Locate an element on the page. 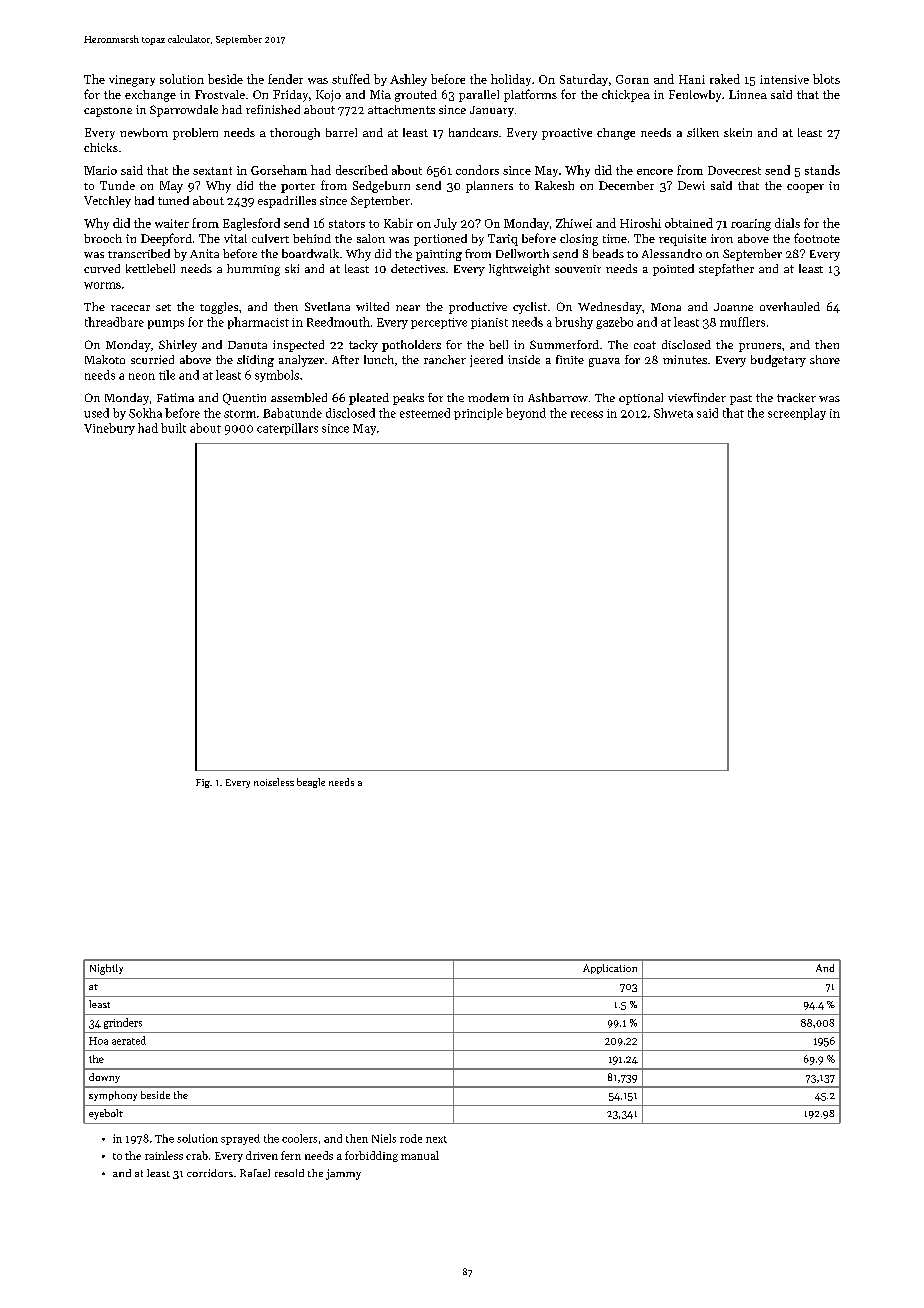  Application is located at coordinates (610, 969).
